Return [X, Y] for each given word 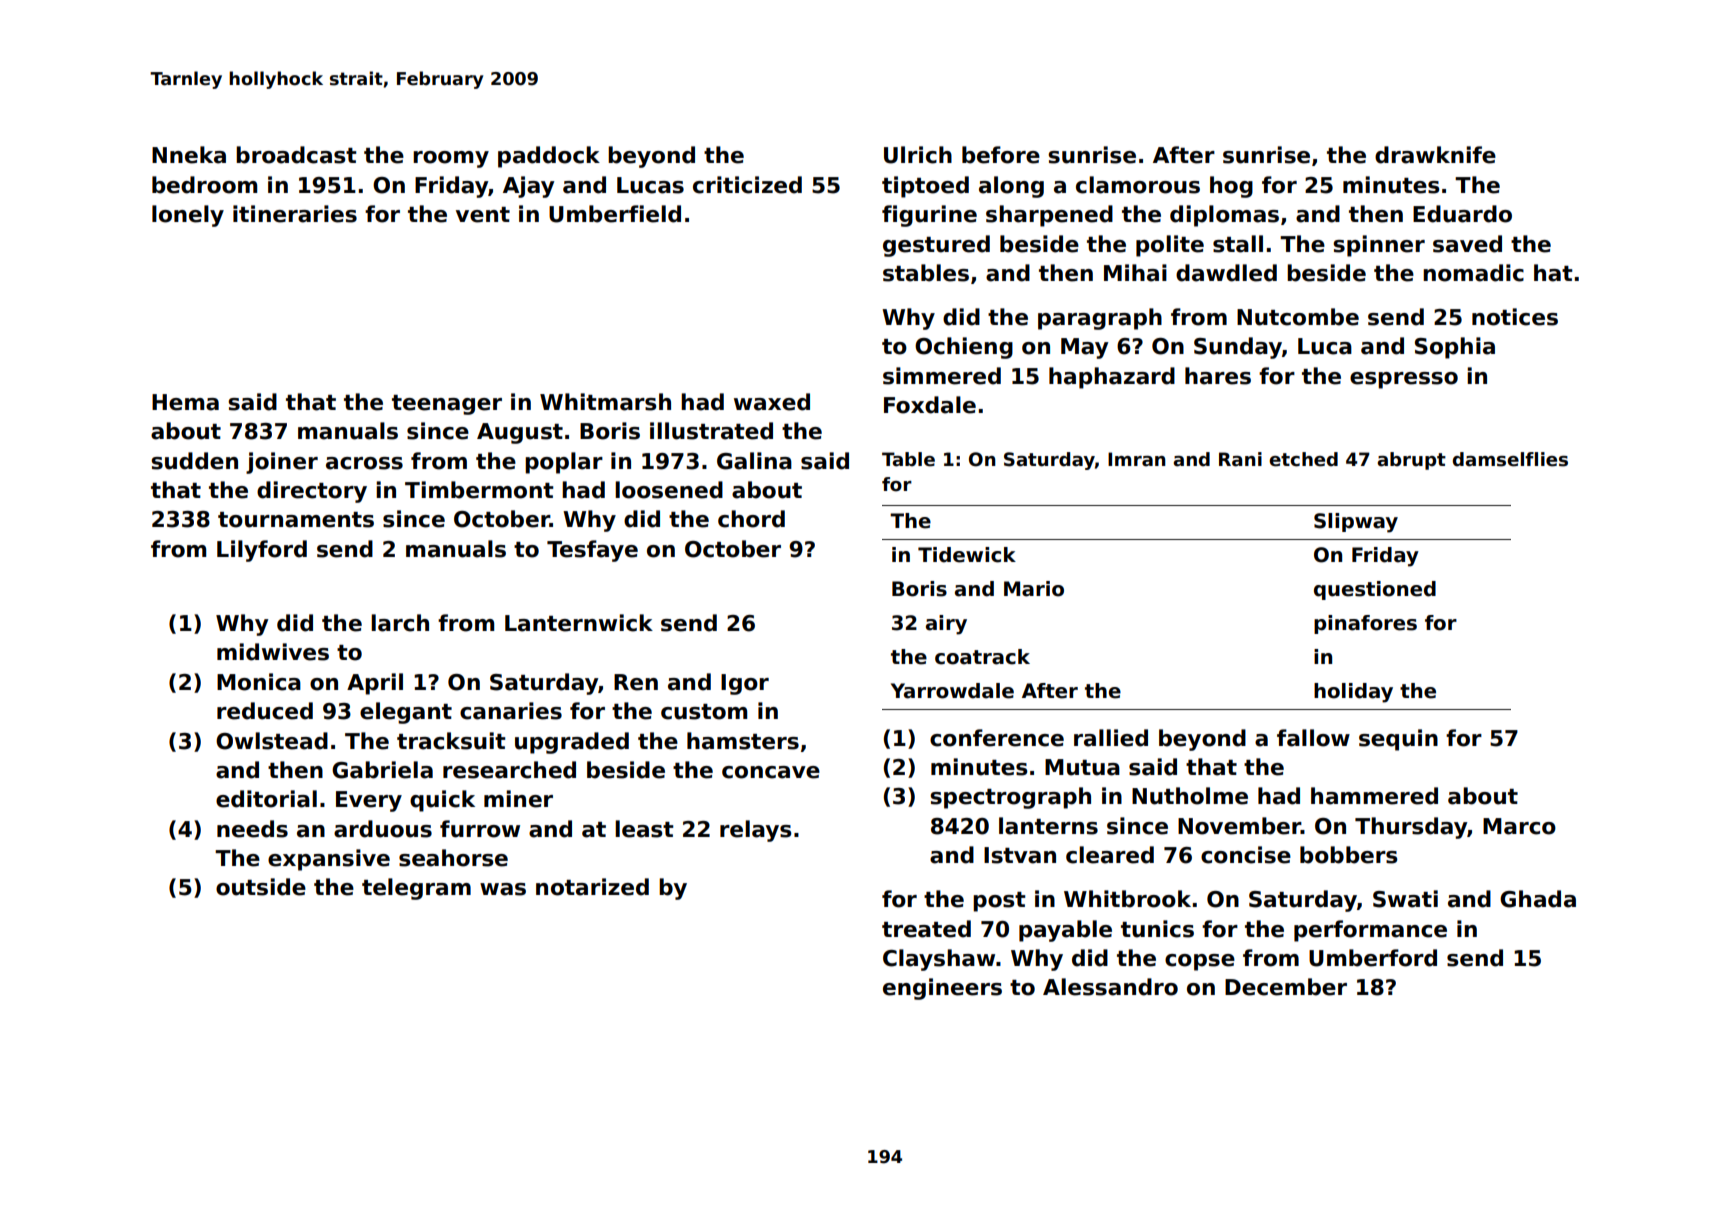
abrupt [1411, 461]
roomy [451, 159]
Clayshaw [939, 960]
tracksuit [451, 741]
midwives [273, 652]
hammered [1374, 796]
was [503, 889]
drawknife [1435, 155]
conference [997, 738]
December [1286, 987]
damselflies [1510, 459]
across [364, 463]
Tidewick [967, 555]
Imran [1137, 459]
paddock [549, 157]
